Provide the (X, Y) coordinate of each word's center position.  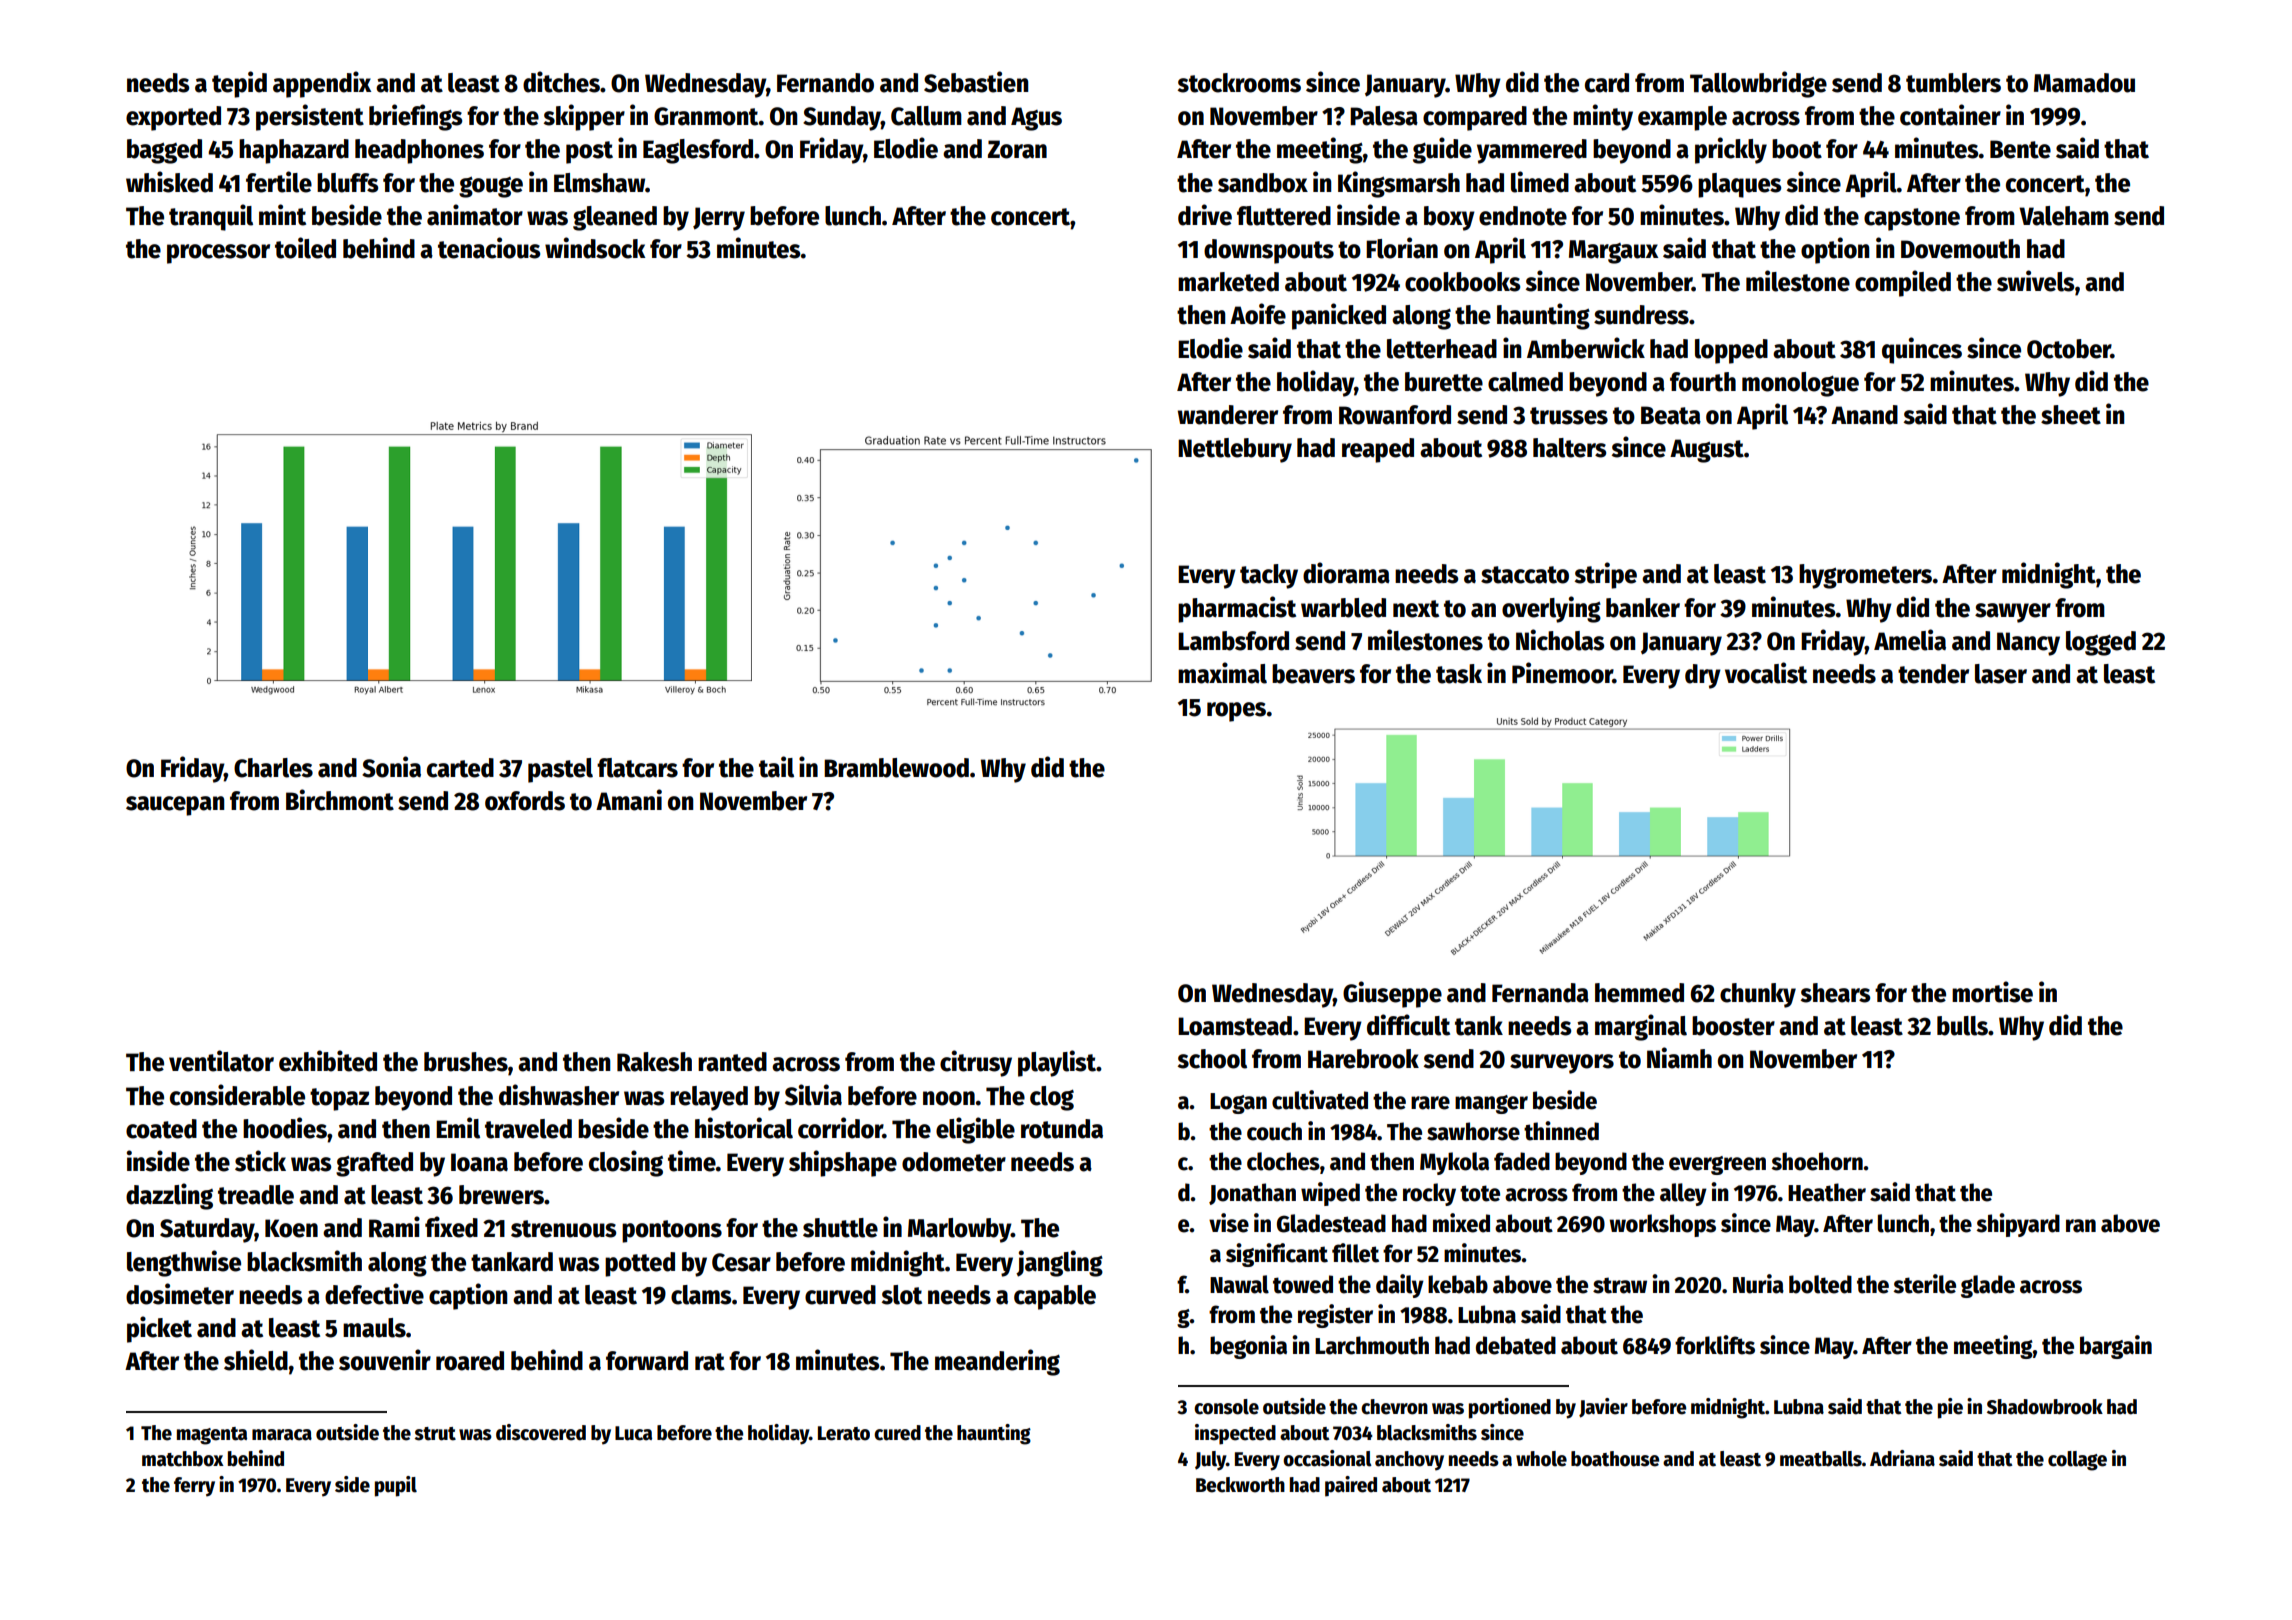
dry (1703, 676)
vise (1229, 1223)
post (589, 152)
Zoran (1017, 149)
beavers (1313, 674)
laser (2001, 674)
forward (647, 1361)
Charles (273, 768)
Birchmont (340, 800)
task (1459, 674)
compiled (1903, 283)
